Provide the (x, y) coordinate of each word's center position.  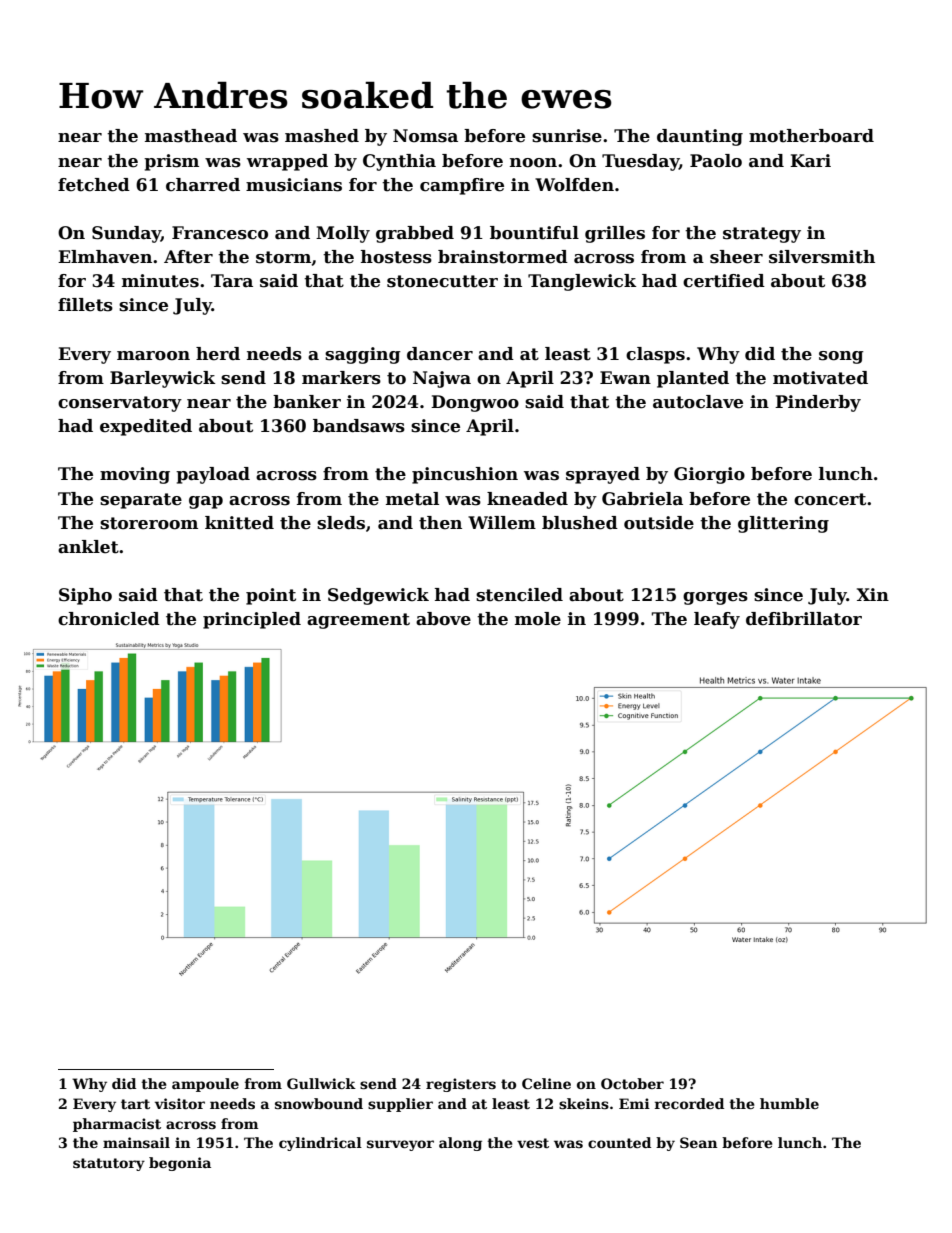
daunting (700, 137)
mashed (322, 136)
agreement (358, 621)
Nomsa (425, 136)
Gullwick (321, 1083)
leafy (717, 620)
